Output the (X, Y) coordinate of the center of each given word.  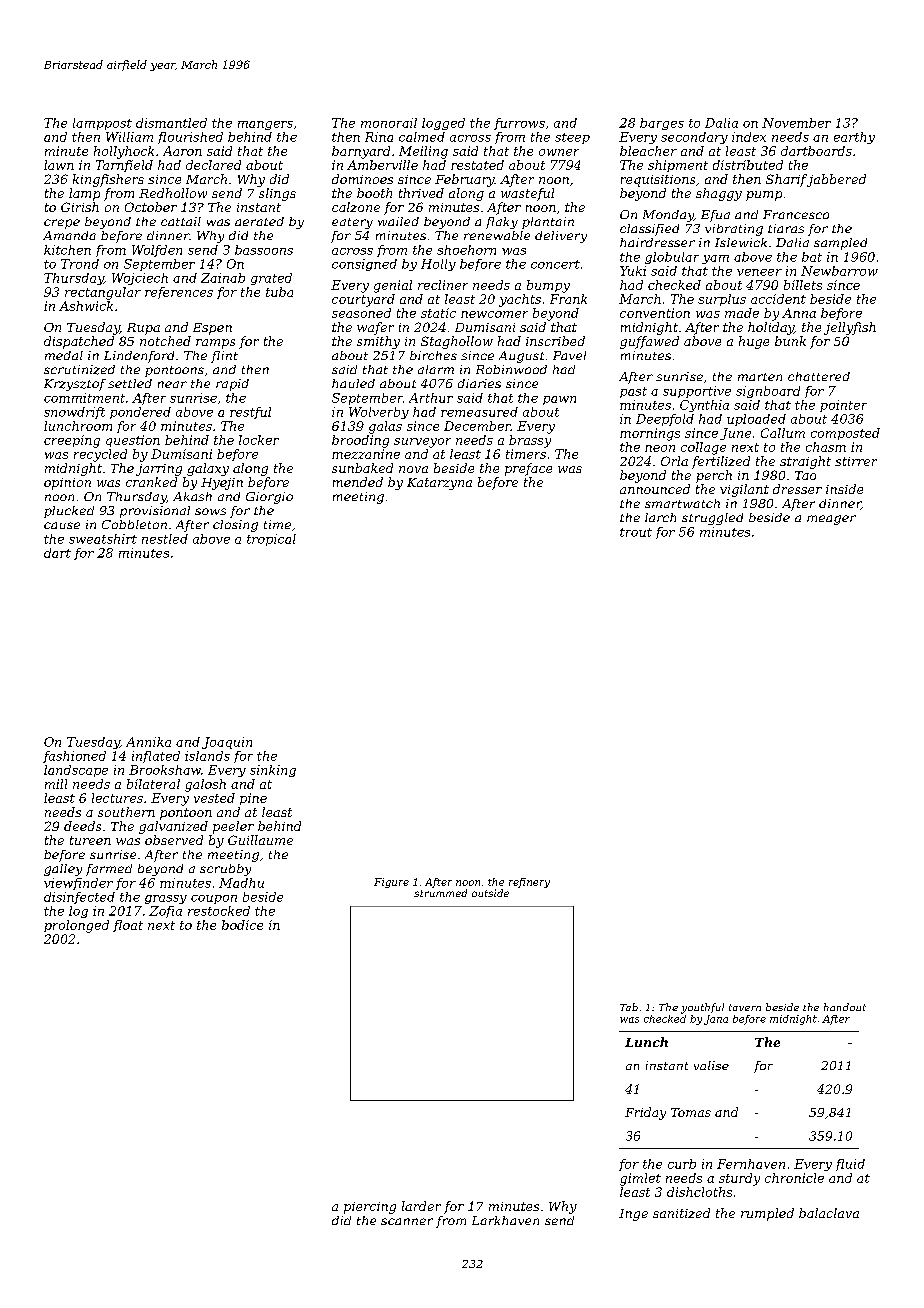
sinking (273, 771)
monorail (389, 123)
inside (844, 489)
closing (235, 526)
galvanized (173, 827)
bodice (242, 925)
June (735, 434)
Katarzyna (439, 484)
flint (224, 357)
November (796, 123)
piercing (370, 1208)
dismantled (171, 123)
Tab (629, 1007)
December (477, 426)
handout (845, 1007)
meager (831, 520)
